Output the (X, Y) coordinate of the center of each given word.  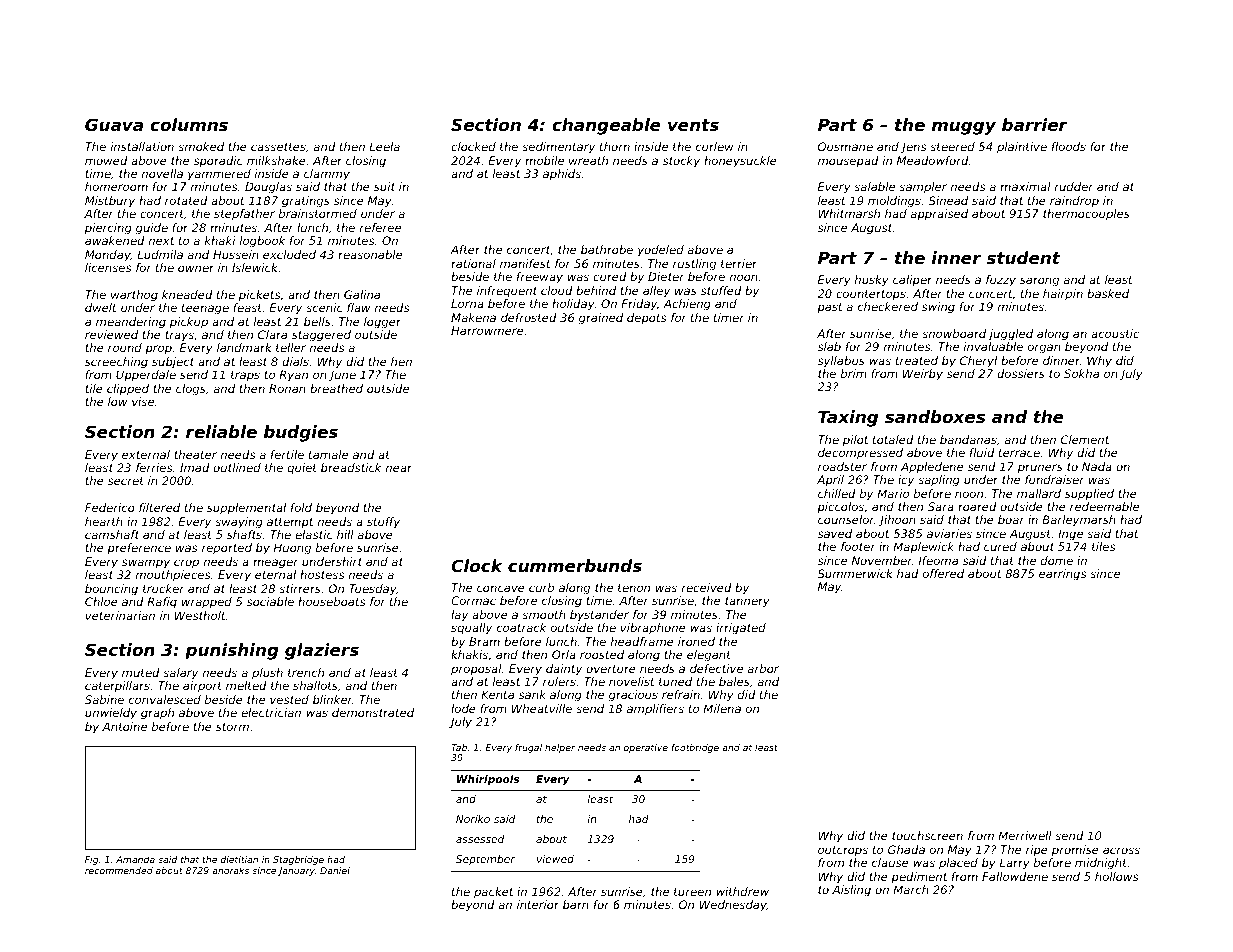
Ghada (906, 849)
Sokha (1081, 373)
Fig (91, 860)
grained (601, 319)
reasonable (370, 254)
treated (917, 360)
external (146, 454)
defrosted (529, 317)
